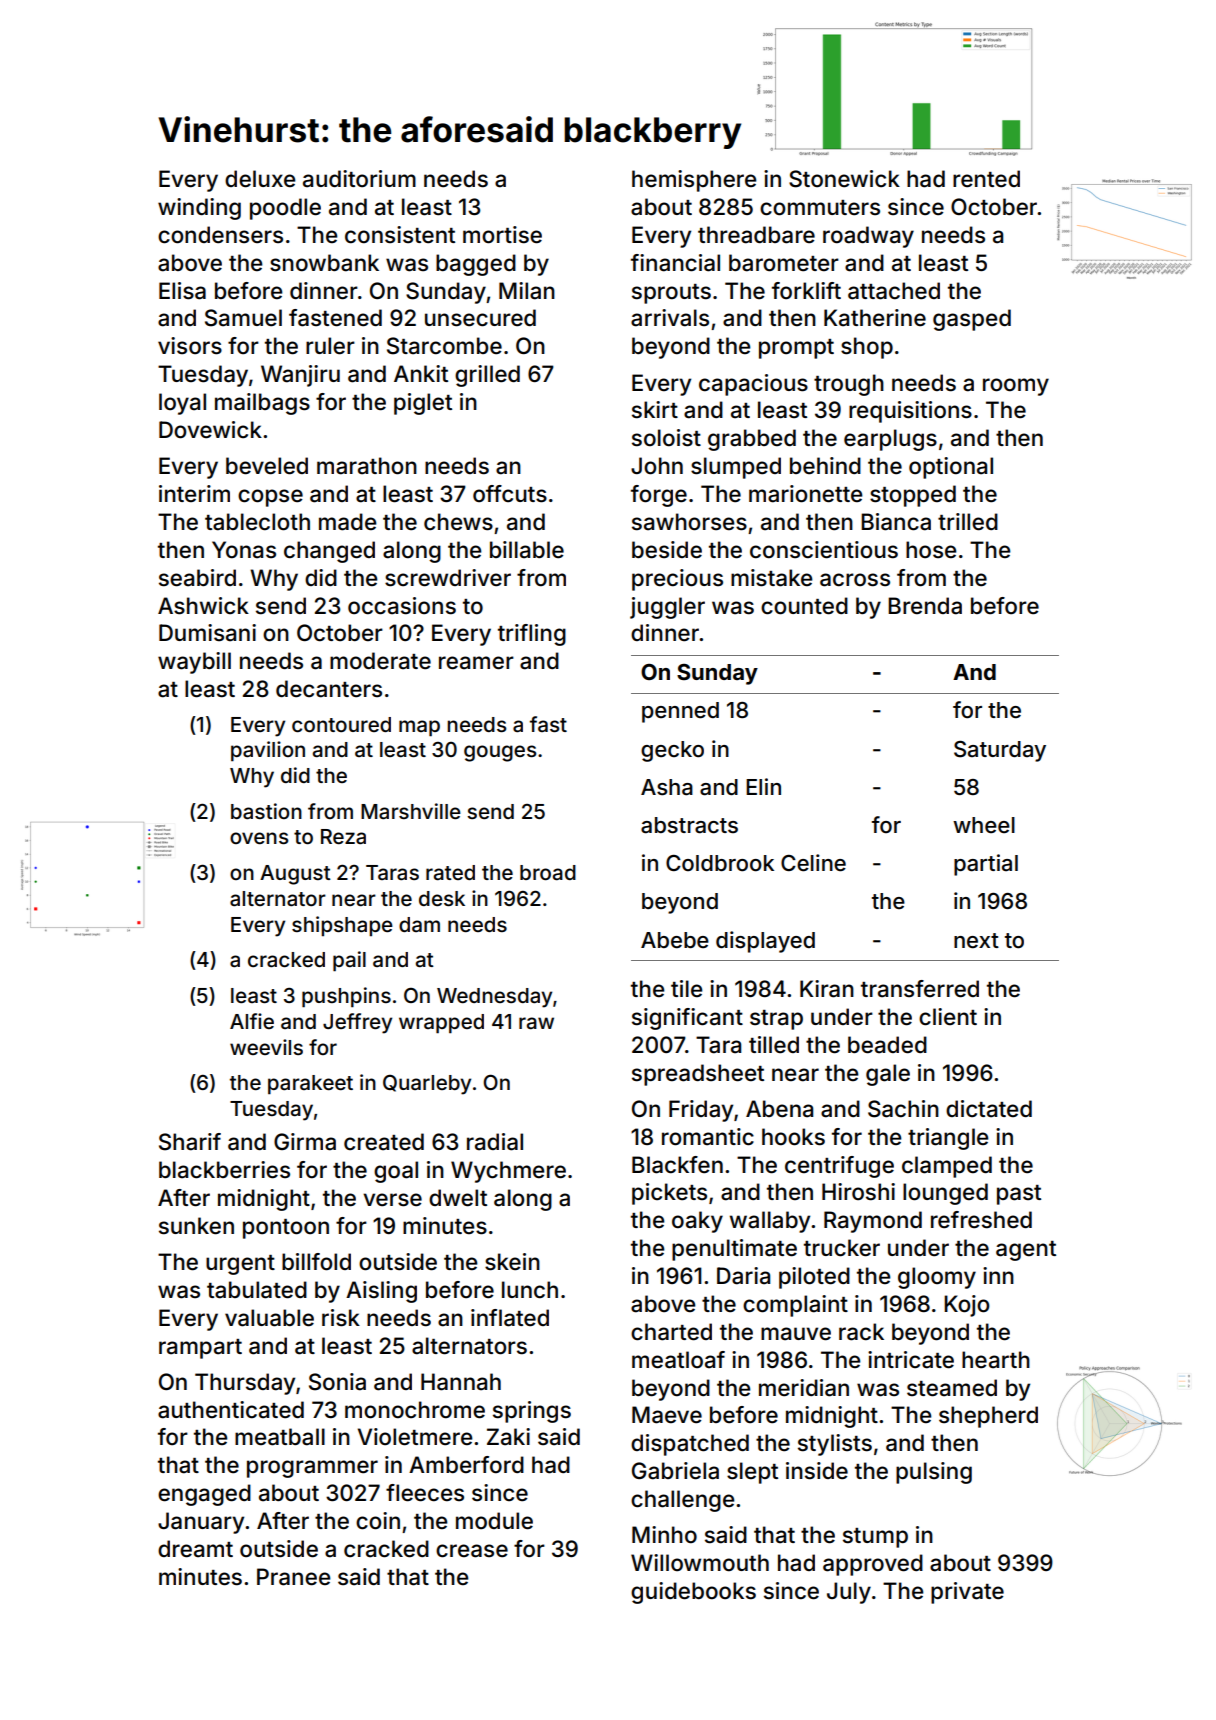 The height and width of the screenshot is (1720, 1216). I want to click on decanters, so click(329, 689).
